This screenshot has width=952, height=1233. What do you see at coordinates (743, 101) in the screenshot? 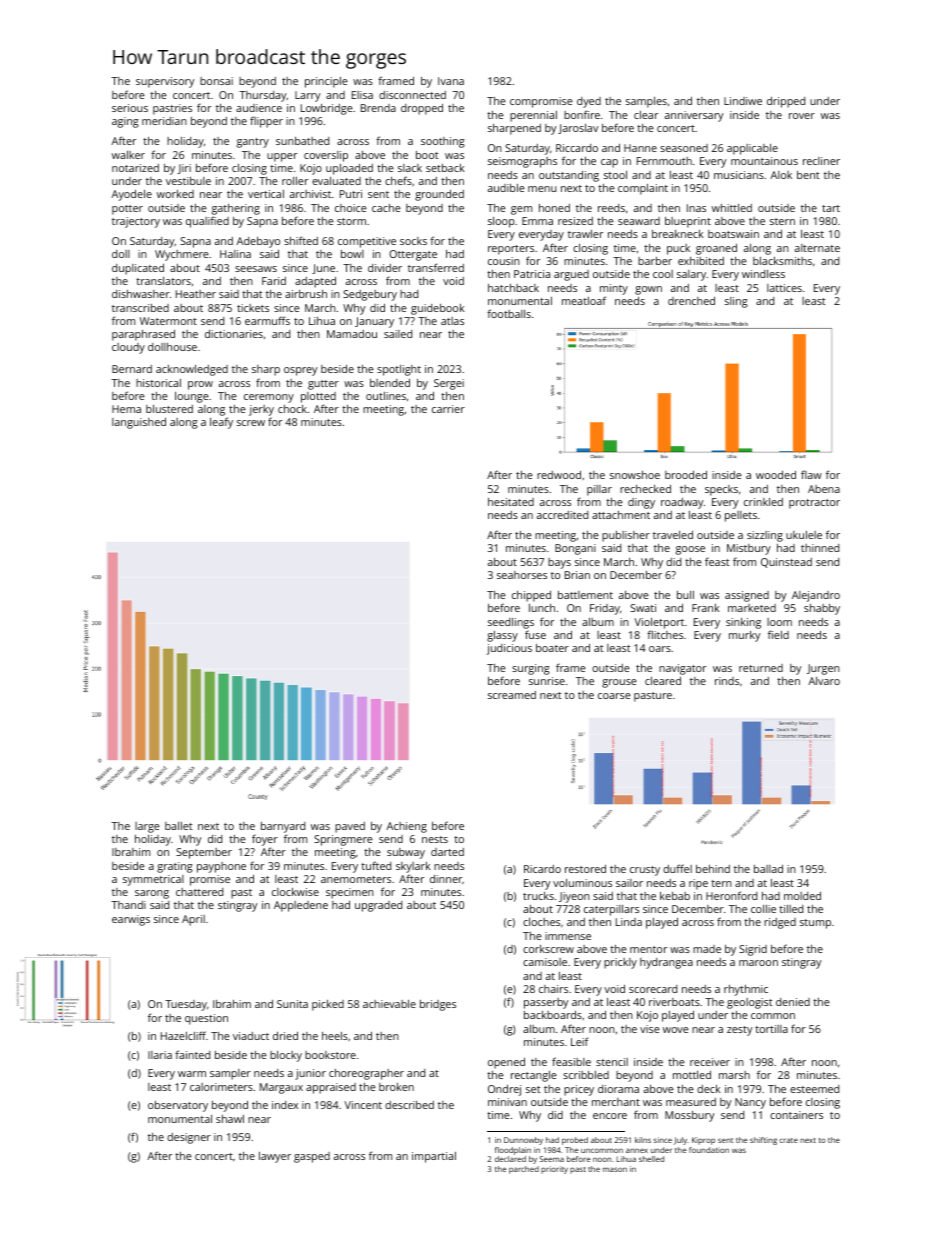
I see `Lindiwe` at bounding box center [743, 101].
